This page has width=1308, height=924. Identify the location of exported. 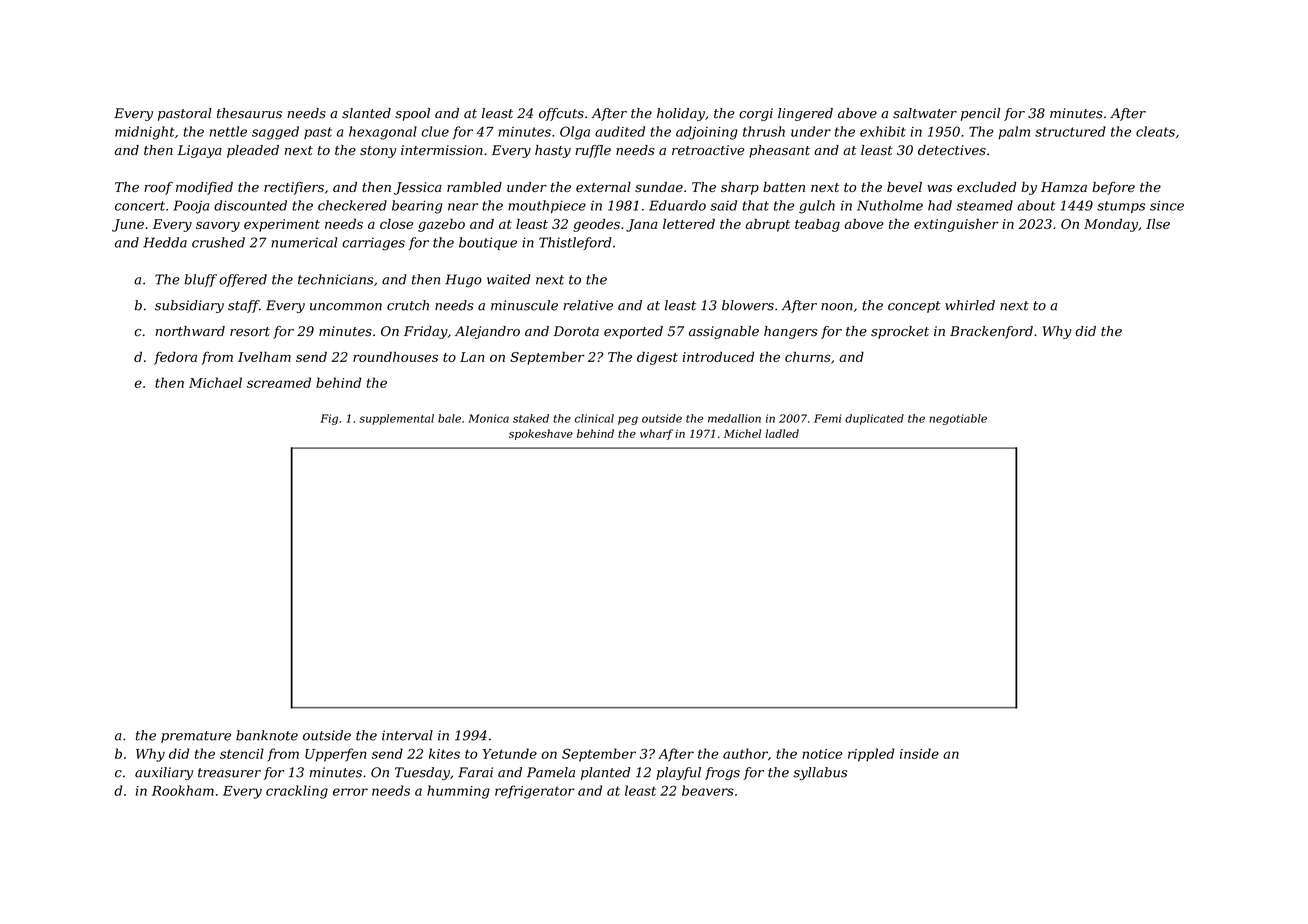
(633, 332).
